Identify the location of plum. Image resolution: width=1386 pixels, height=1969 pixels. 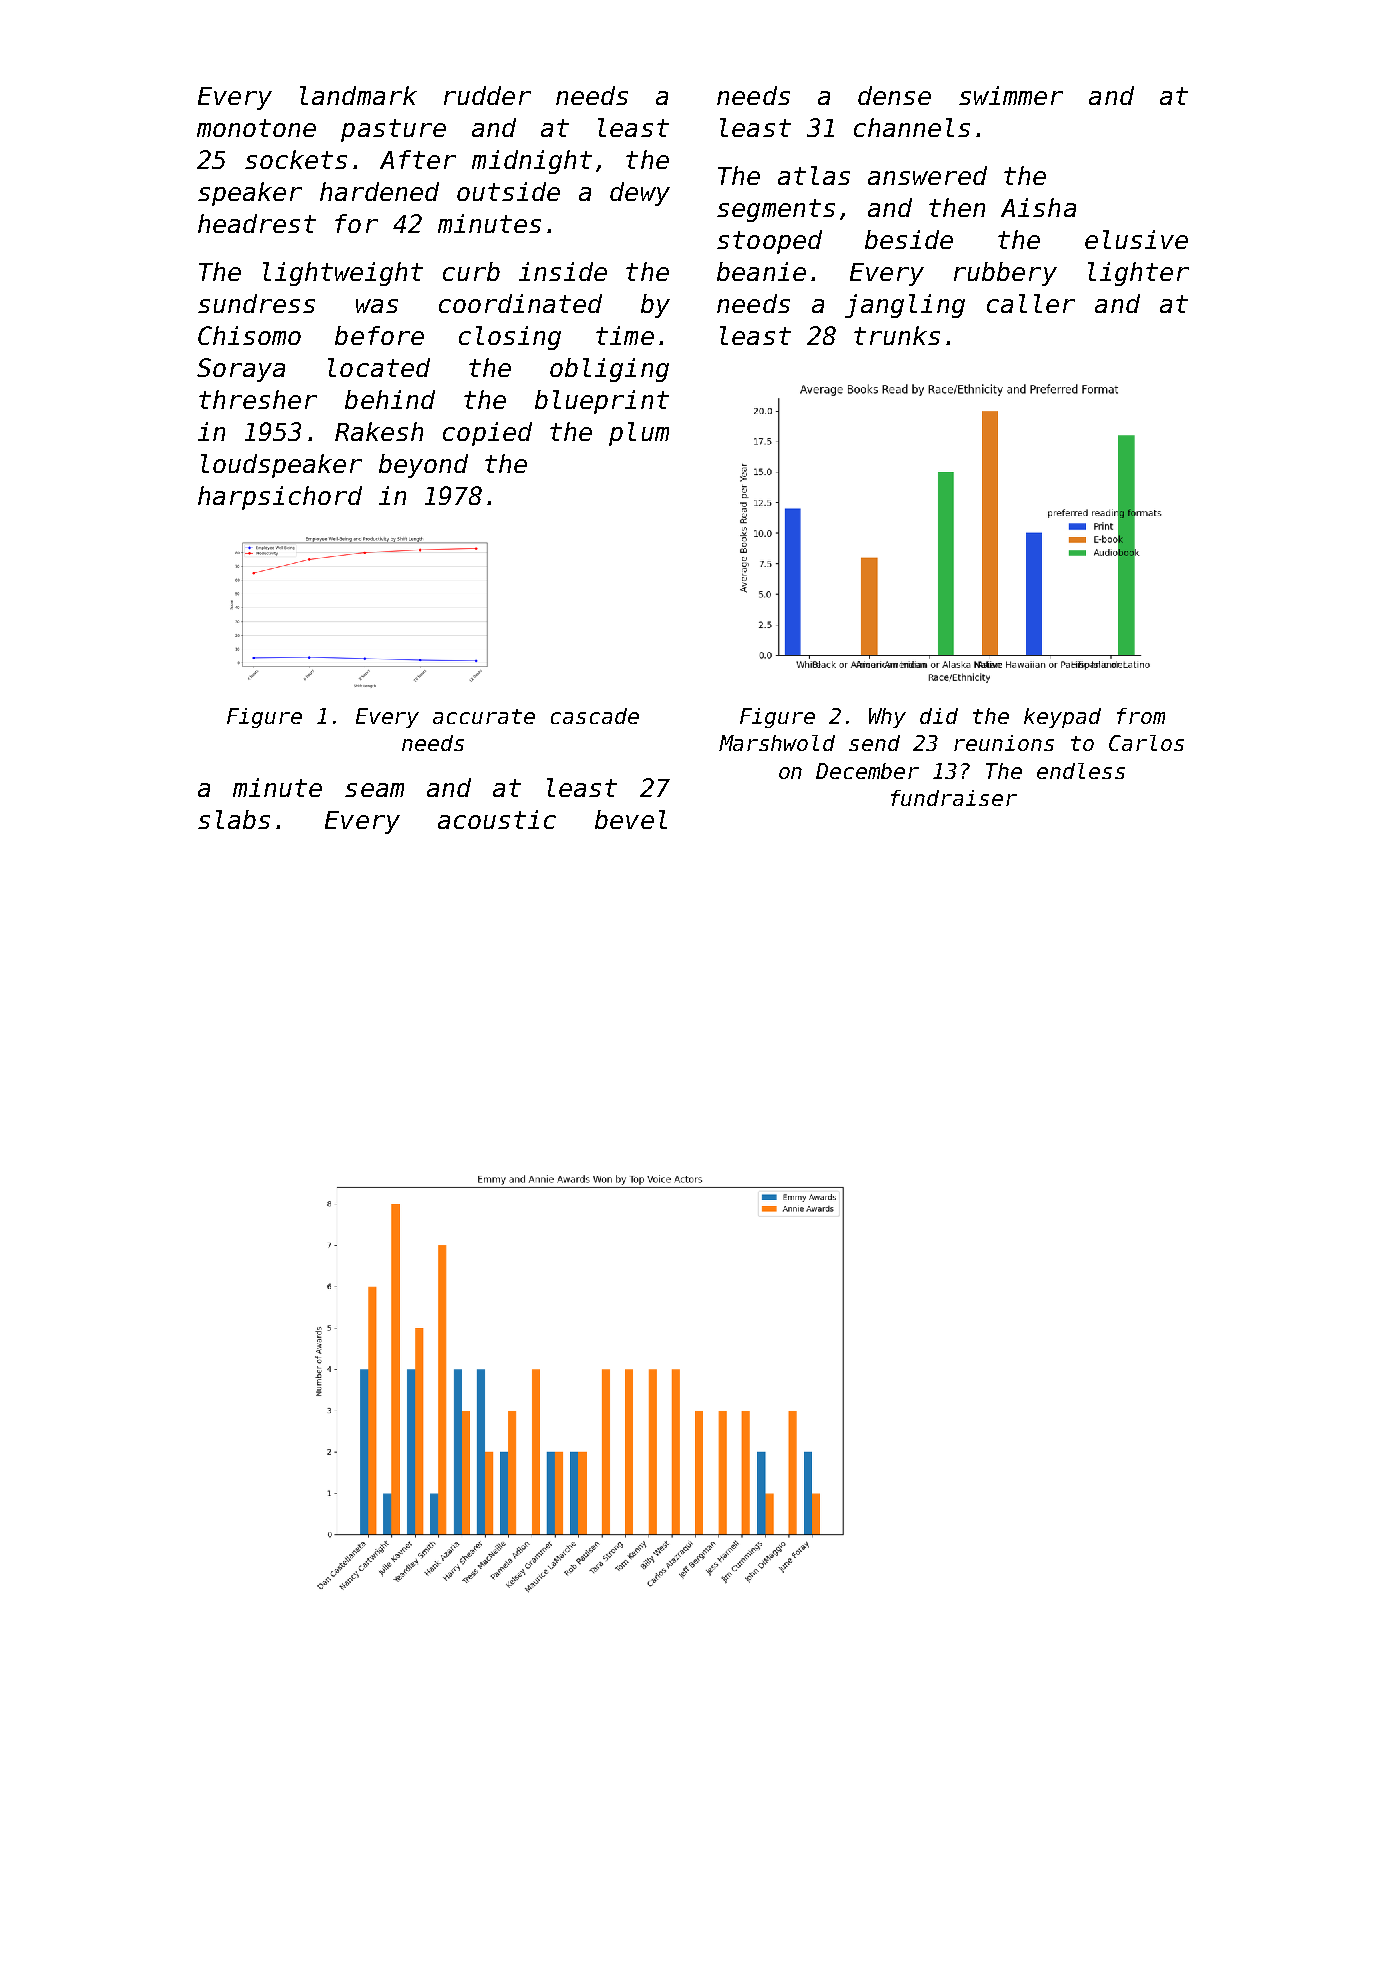
(639, 434).
